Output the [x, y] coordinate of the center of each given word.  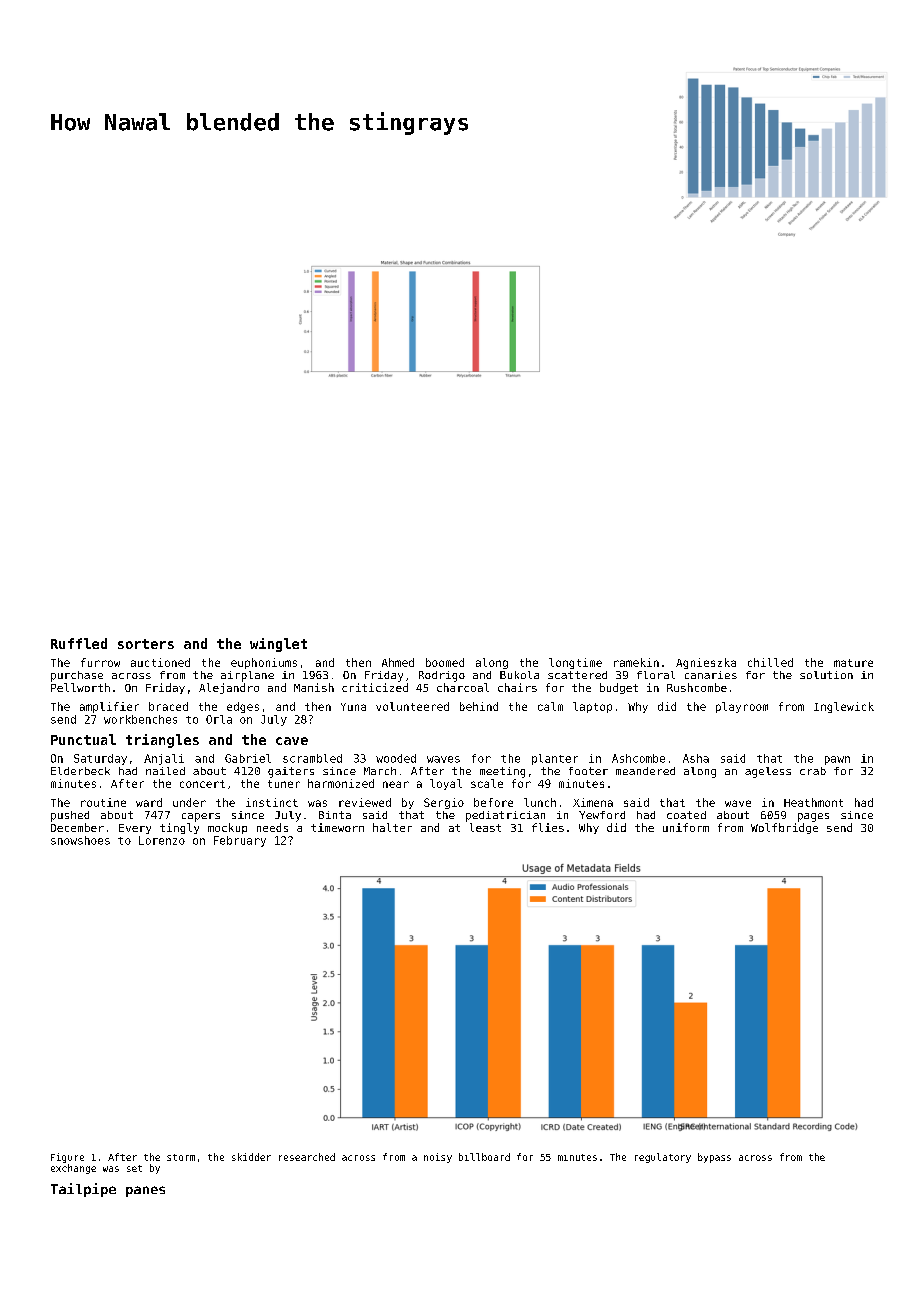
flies [548, 827]
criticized [375, 687]
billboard [484, 1157]
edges [243, 707]
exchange [73, 1169]
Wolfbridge [784, 828]
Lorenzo [162, 840]
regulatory [663, 1158]
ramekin [636, 662]
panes [145, 1191]
